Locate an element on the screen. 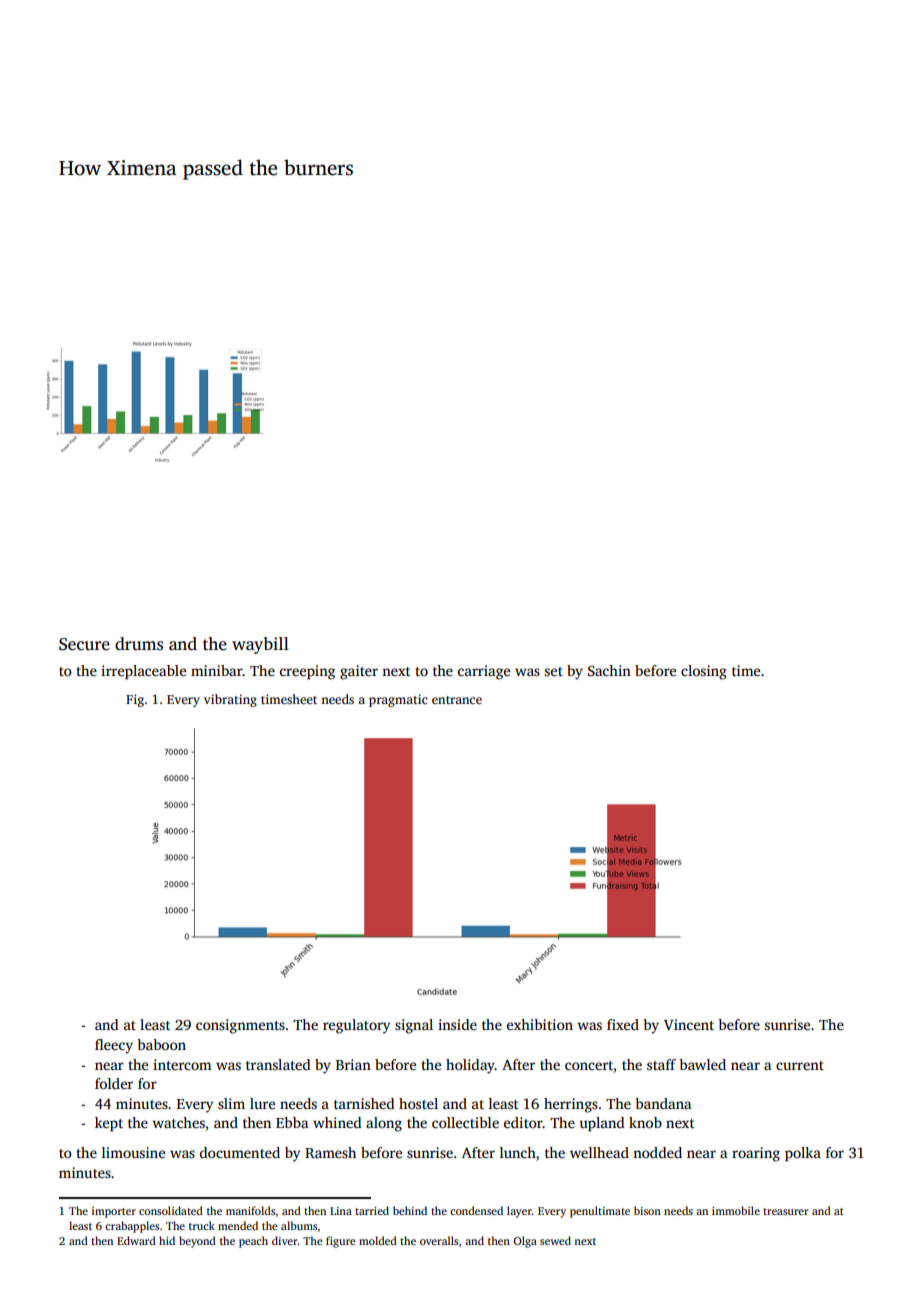 The width and height of the screenshot is (924, 1311). collectible is located at coordinates (465, 1122).
